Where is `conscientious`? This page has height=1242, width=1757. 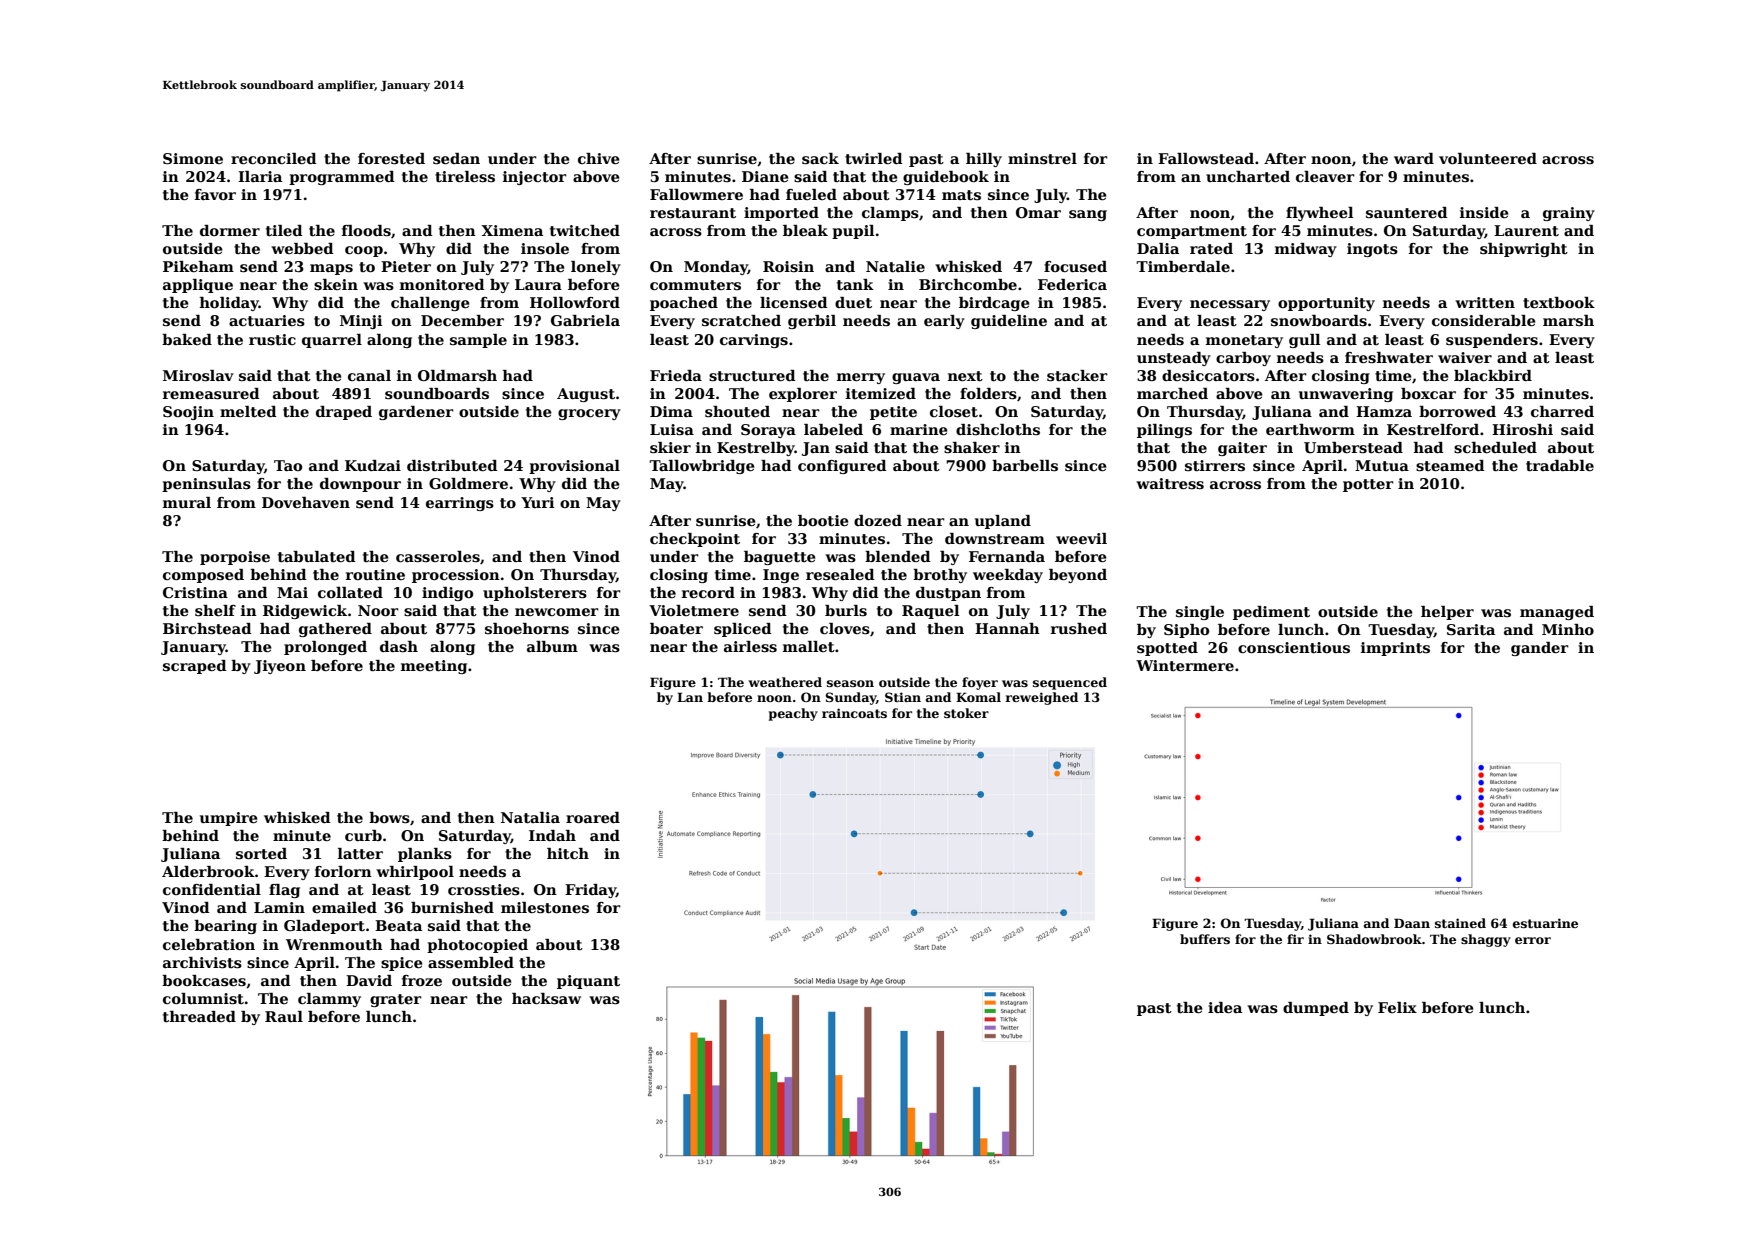
conscientious is located at coordinates (1294, 647).
